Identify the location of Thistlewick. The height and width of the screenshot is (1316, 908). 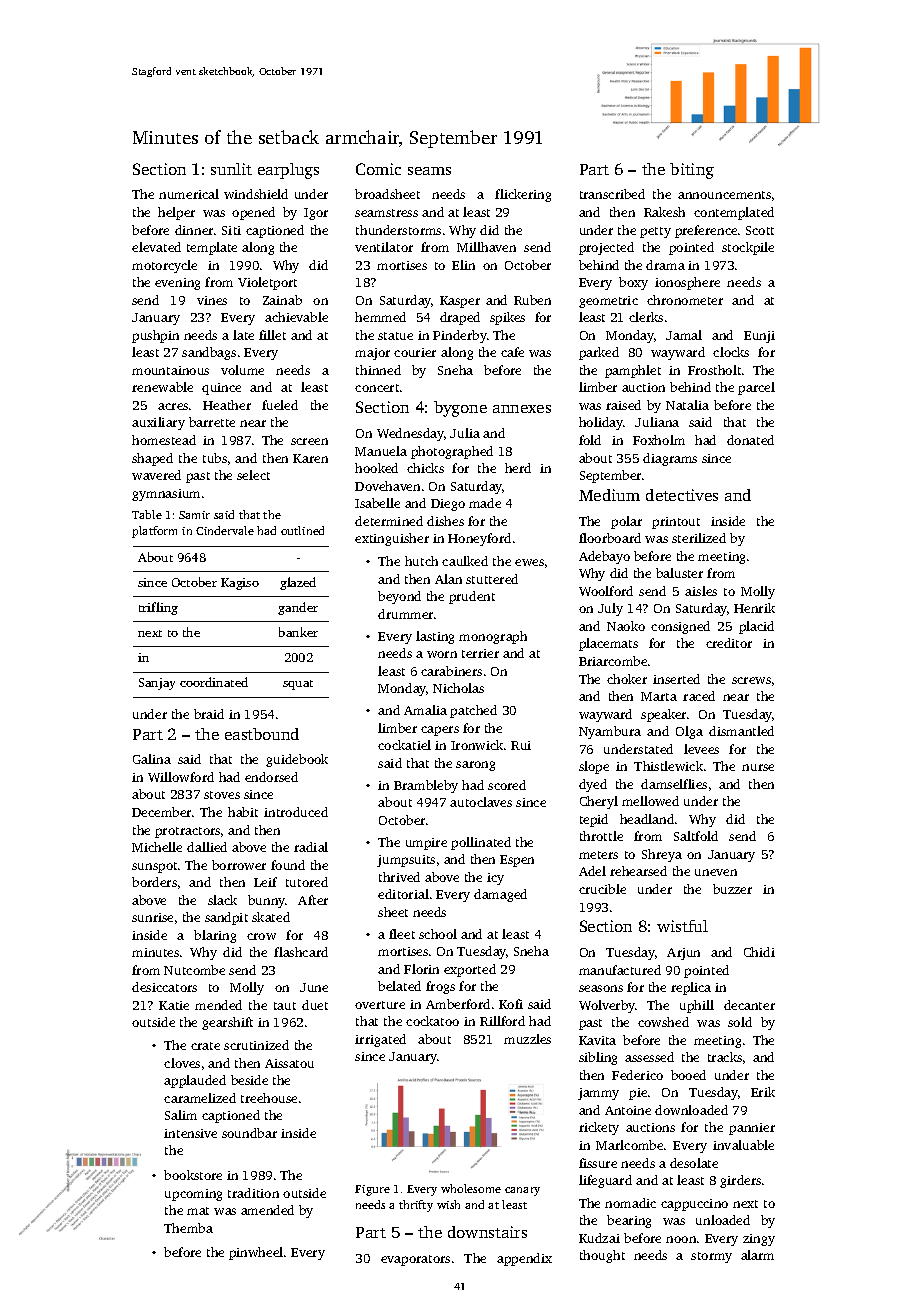
(668, 766).
